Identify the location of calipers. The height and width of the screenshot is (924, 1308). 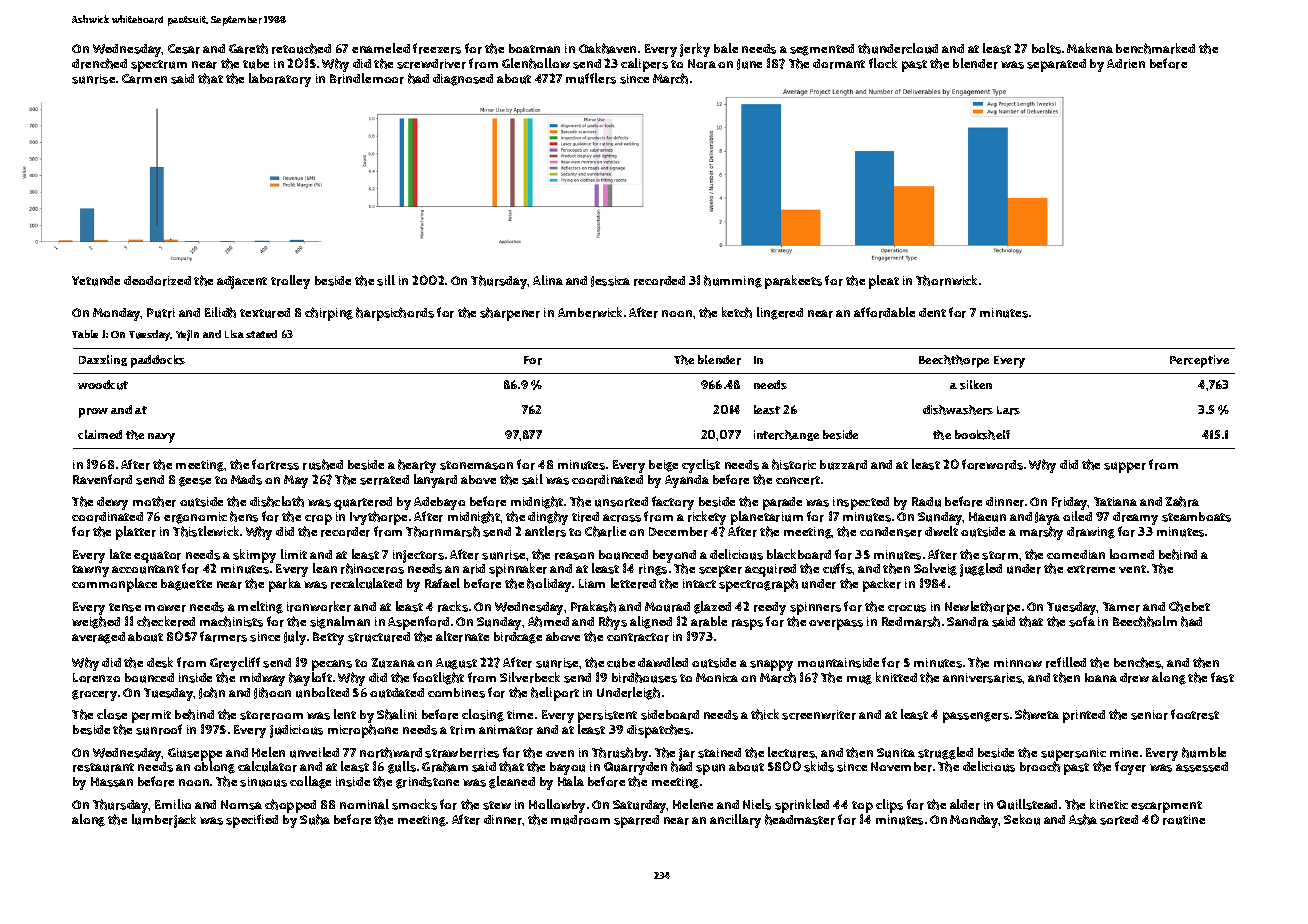
(644, 65).
